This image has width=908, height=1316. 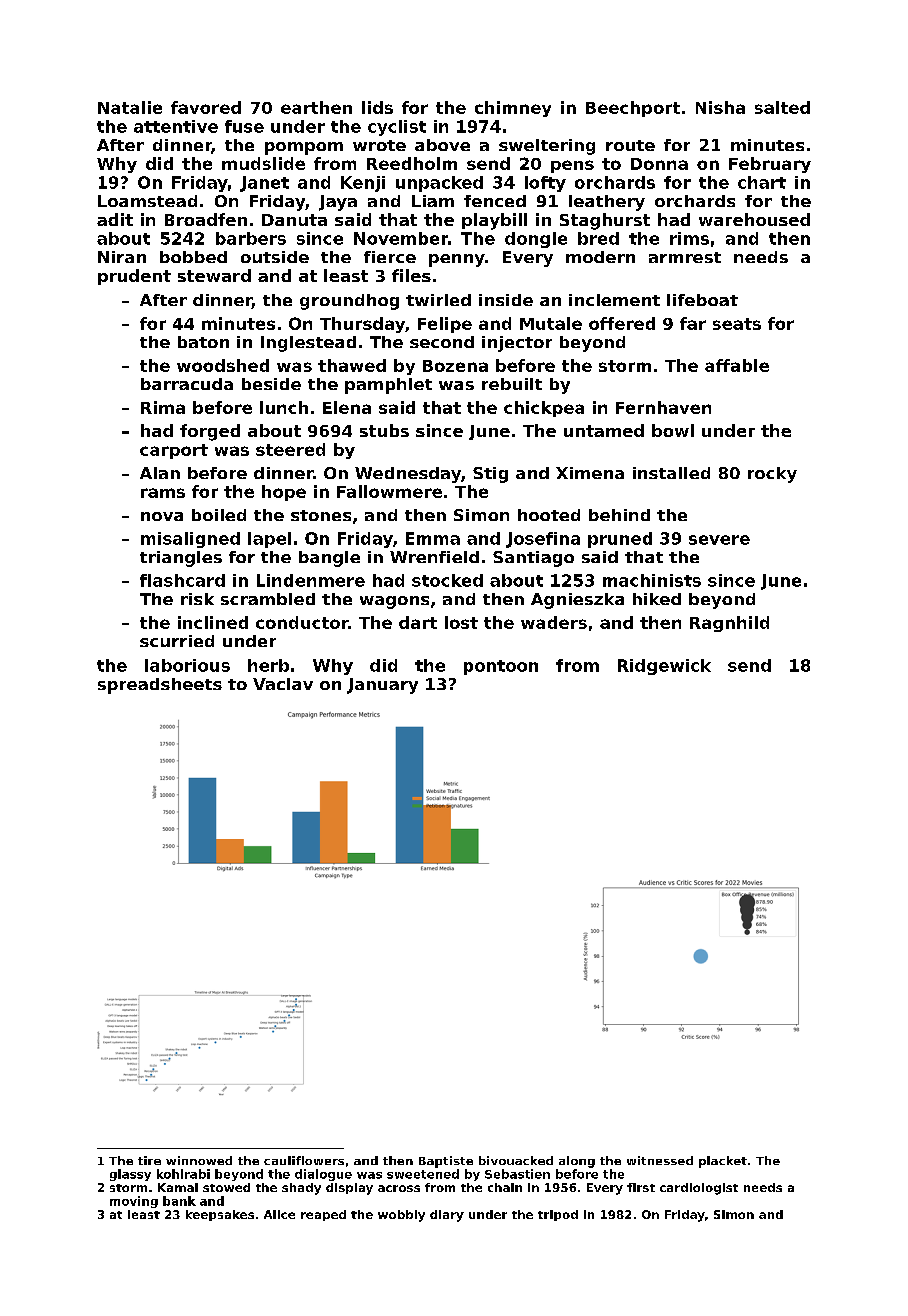 What do you see at coordinates (501, 667) in the image?
I see `pontoon` at bounding box center [501, 667].
